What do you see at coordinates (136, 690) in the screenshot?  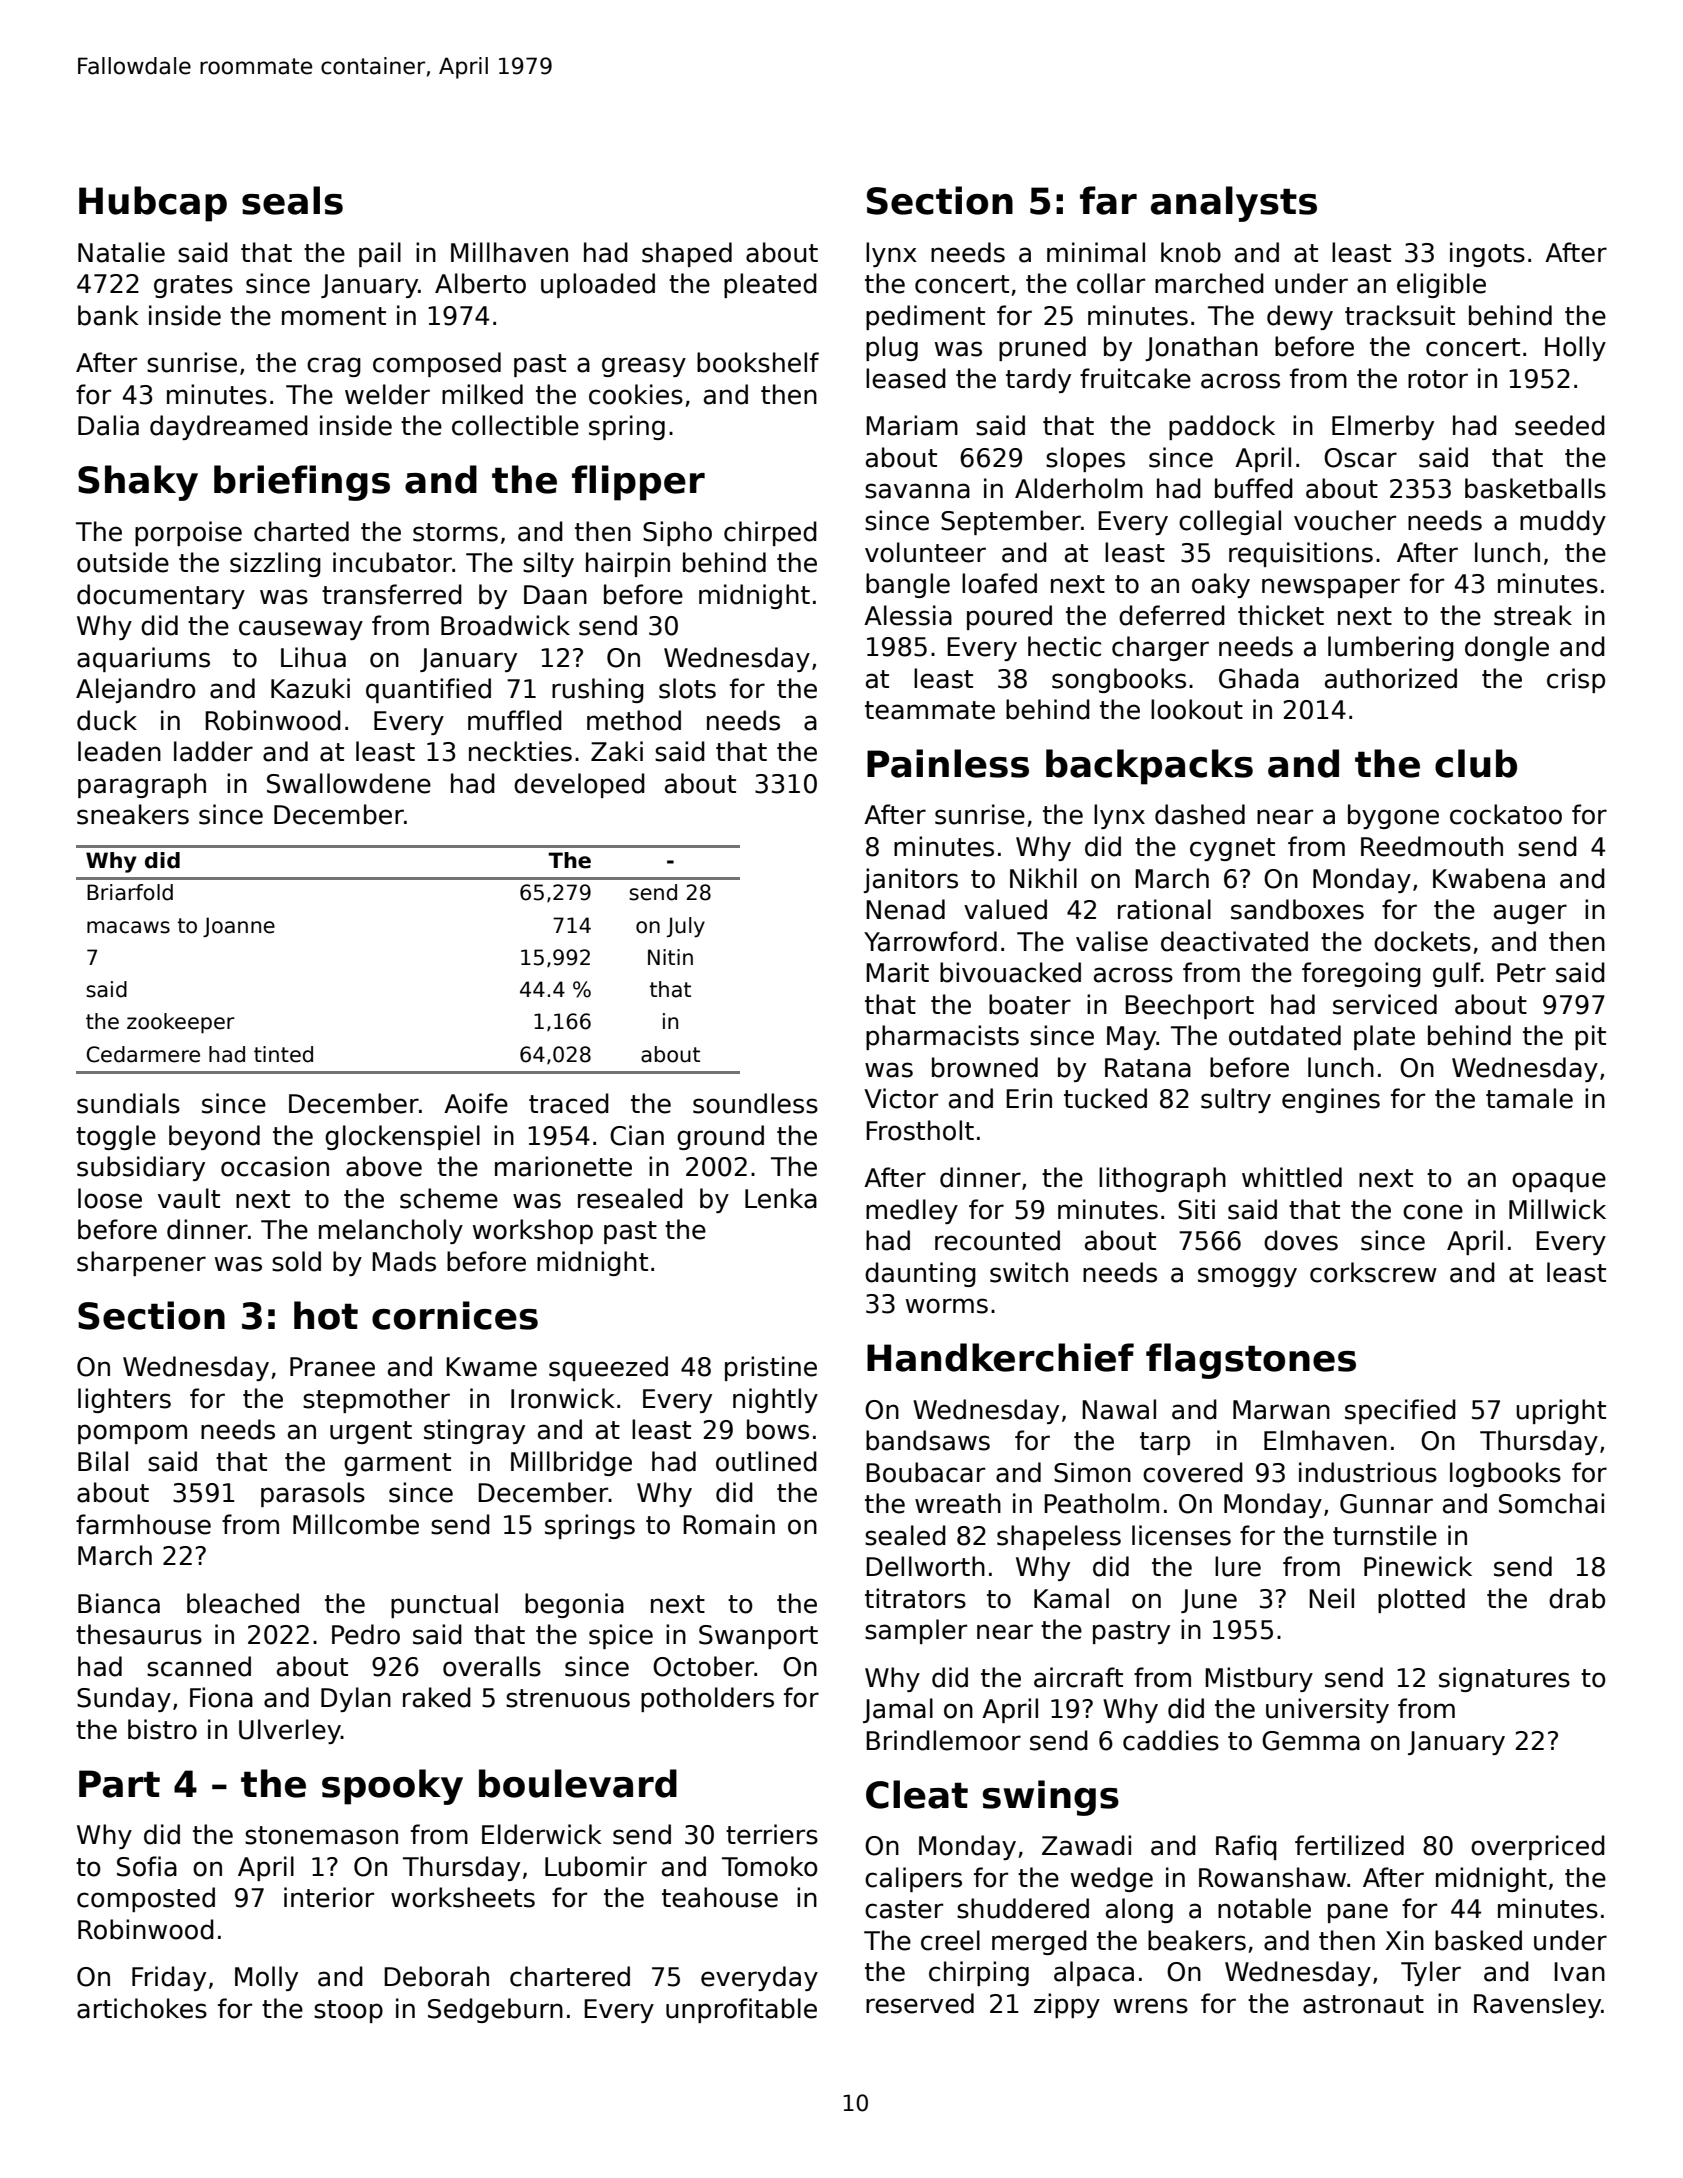 I see `Alejandro` at bounding box center [136, 690].
